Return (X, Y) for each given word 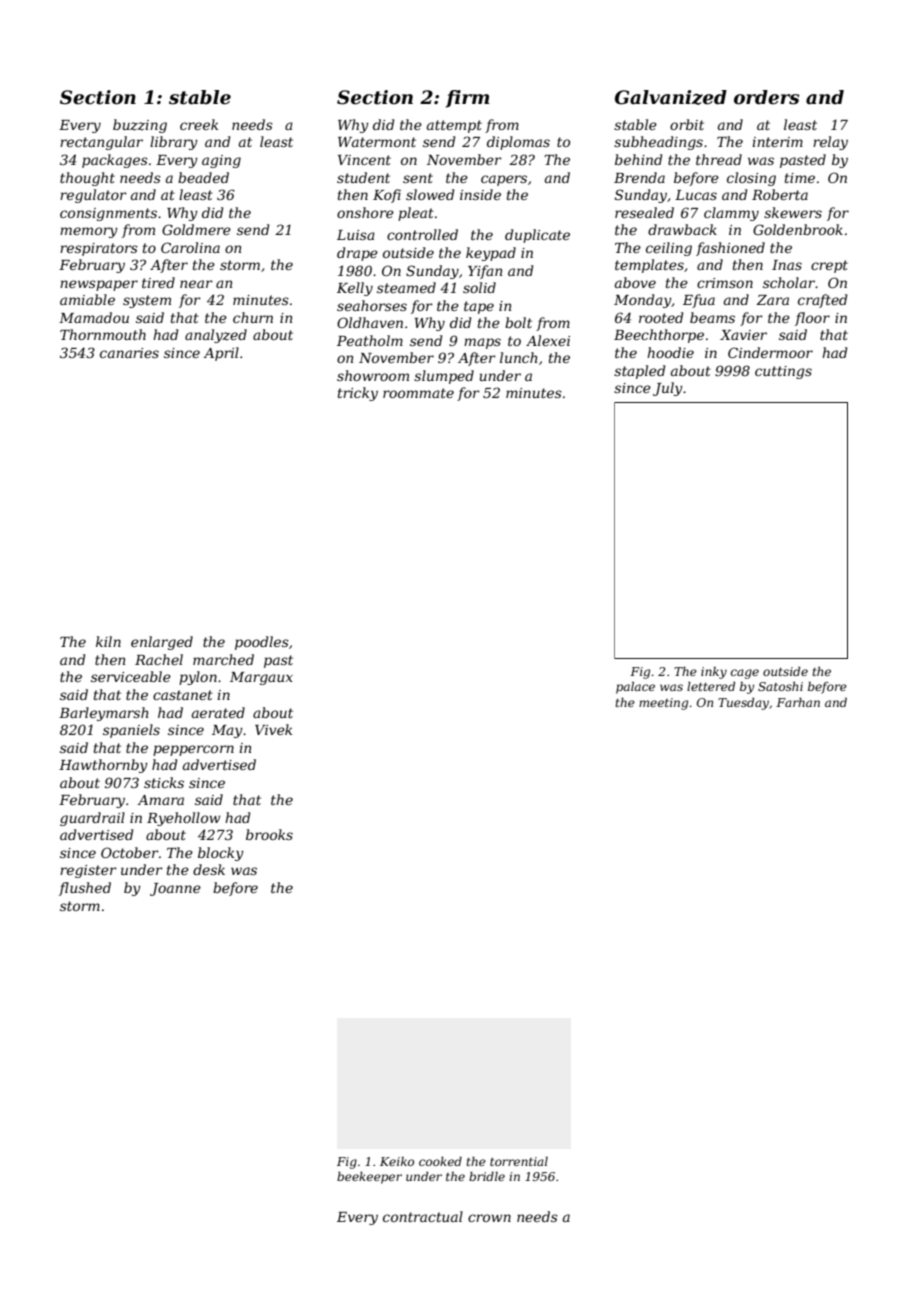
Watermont (377, 142)
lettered (711, 686)
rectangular (101, 143)
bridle (487, 1176)
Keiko (397, 1161)
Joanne (175, 889)
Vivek (273, 729)
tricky (358, 394)
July (668, 389)
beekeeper (369, 1178)
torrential (519, 1161)
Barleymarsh (103, 714)
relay (830, 143)
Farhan (798, 702)
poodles (262, 643)
